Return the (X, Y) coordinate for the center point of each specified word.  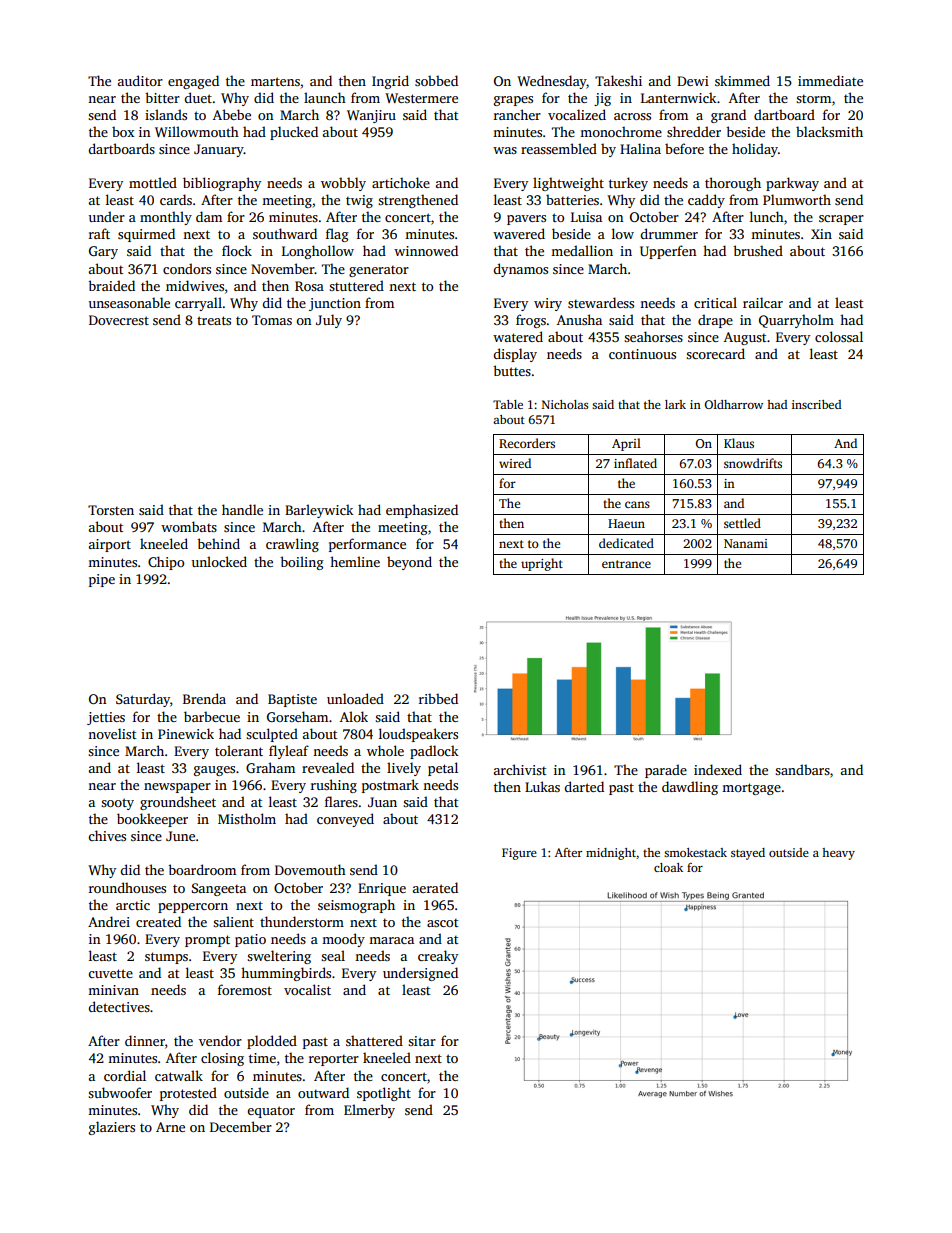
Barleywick (319, 511)
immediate (830, 80)
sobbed (436, 80)
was (505, 150)
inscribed (816, 404)
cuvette (110, 973)
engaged (193, 82)
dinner (145, 1040)
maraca (391, 940)
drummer (669, 233)
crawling (292, 545)
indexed (718, 769)
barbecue (212, 716)
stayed (748, 854)
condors (187, 268)
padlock (434, 752)
